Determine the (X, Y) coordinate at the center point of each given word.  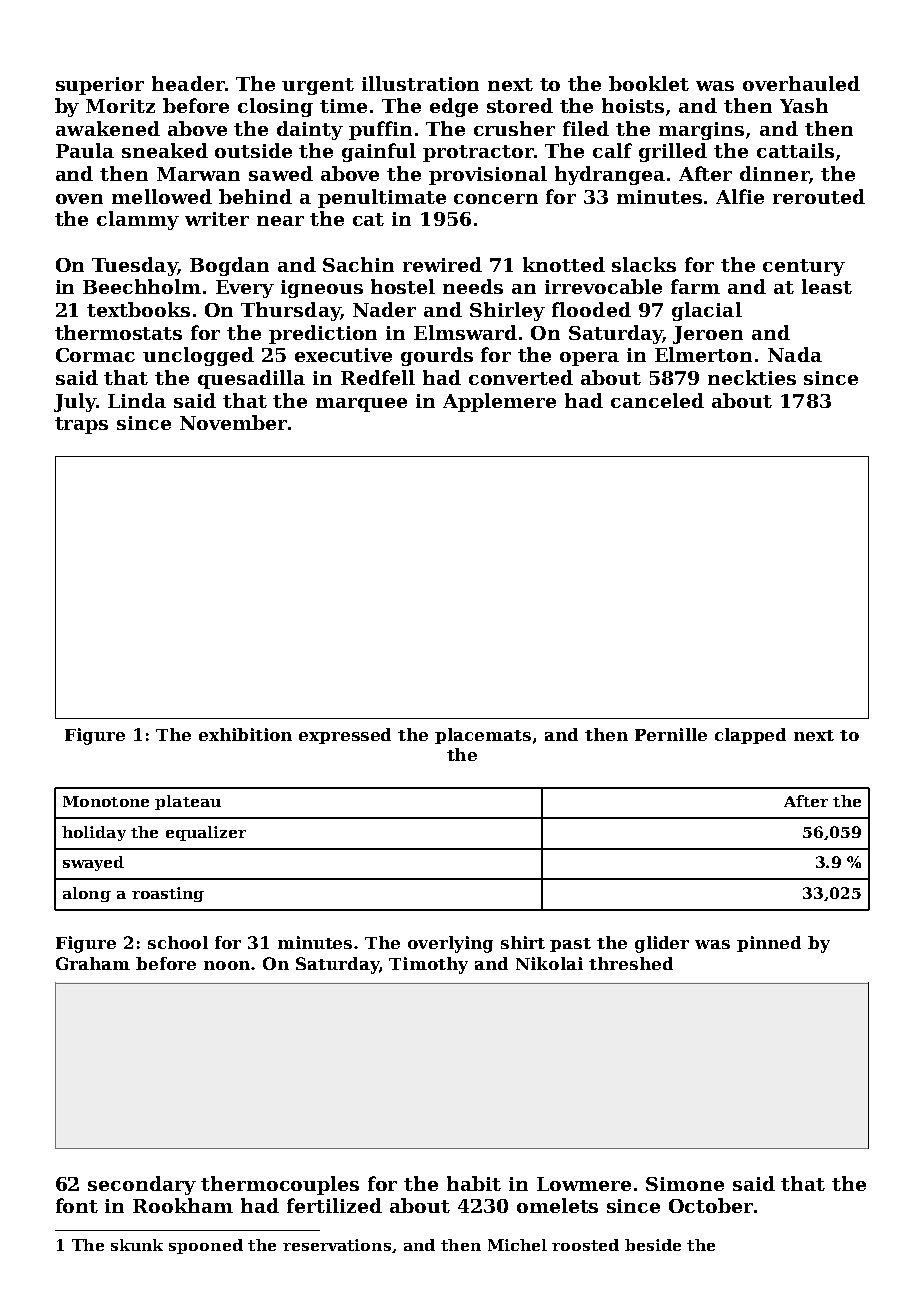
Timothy (428, 965)
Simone (685, 1184)
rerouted (819, 196)
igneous (322, 289)
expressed (345, 736)
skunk (137, 1245)
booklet (649, 83)
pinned (769, 944)
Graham (93, 963)
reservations (337, 1245)
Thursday (290, 311)
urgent (318, 86)
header (188, 83)
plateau (188, 802)
